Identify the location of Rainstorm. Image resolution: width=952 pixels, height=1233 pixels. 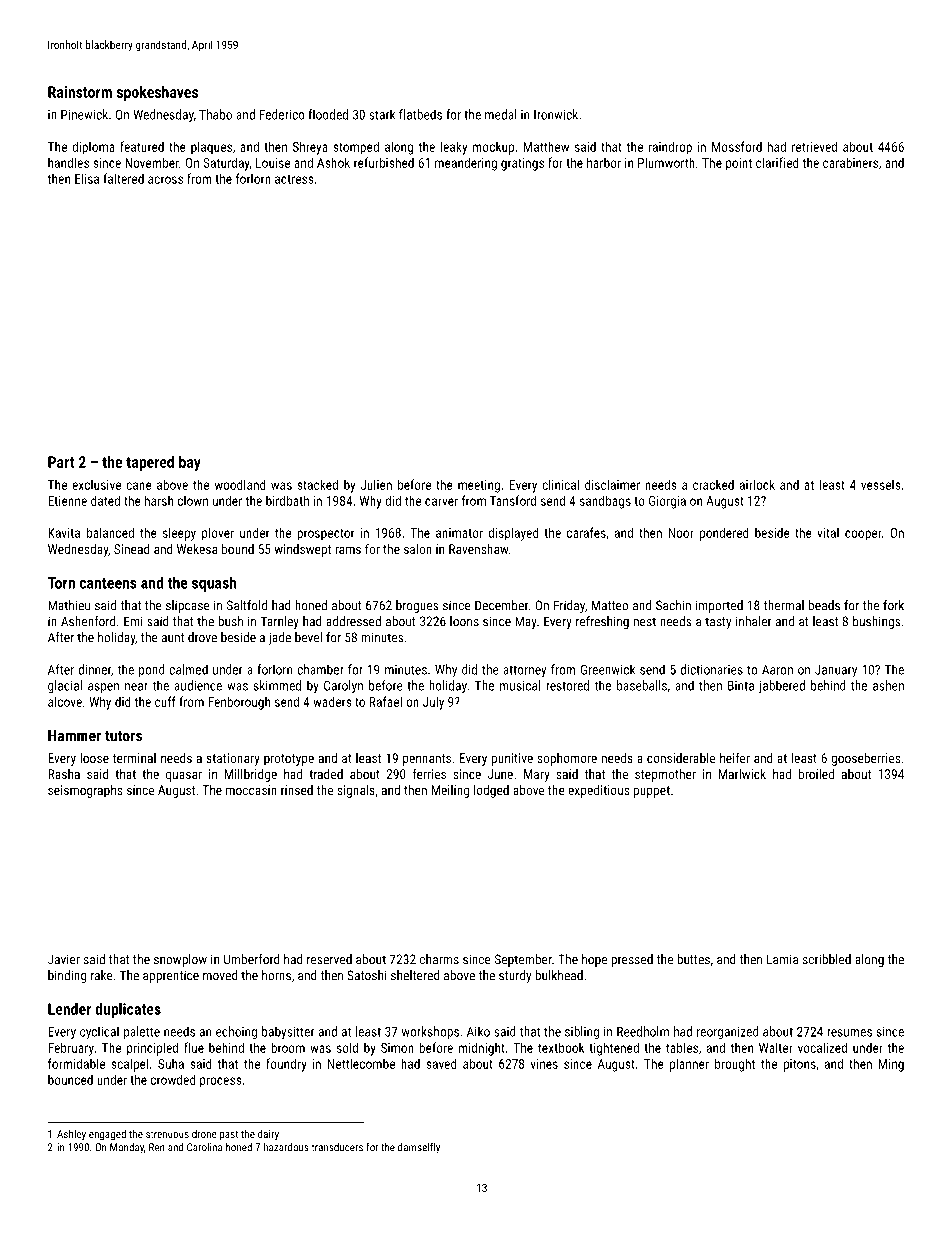
(80, 92).
